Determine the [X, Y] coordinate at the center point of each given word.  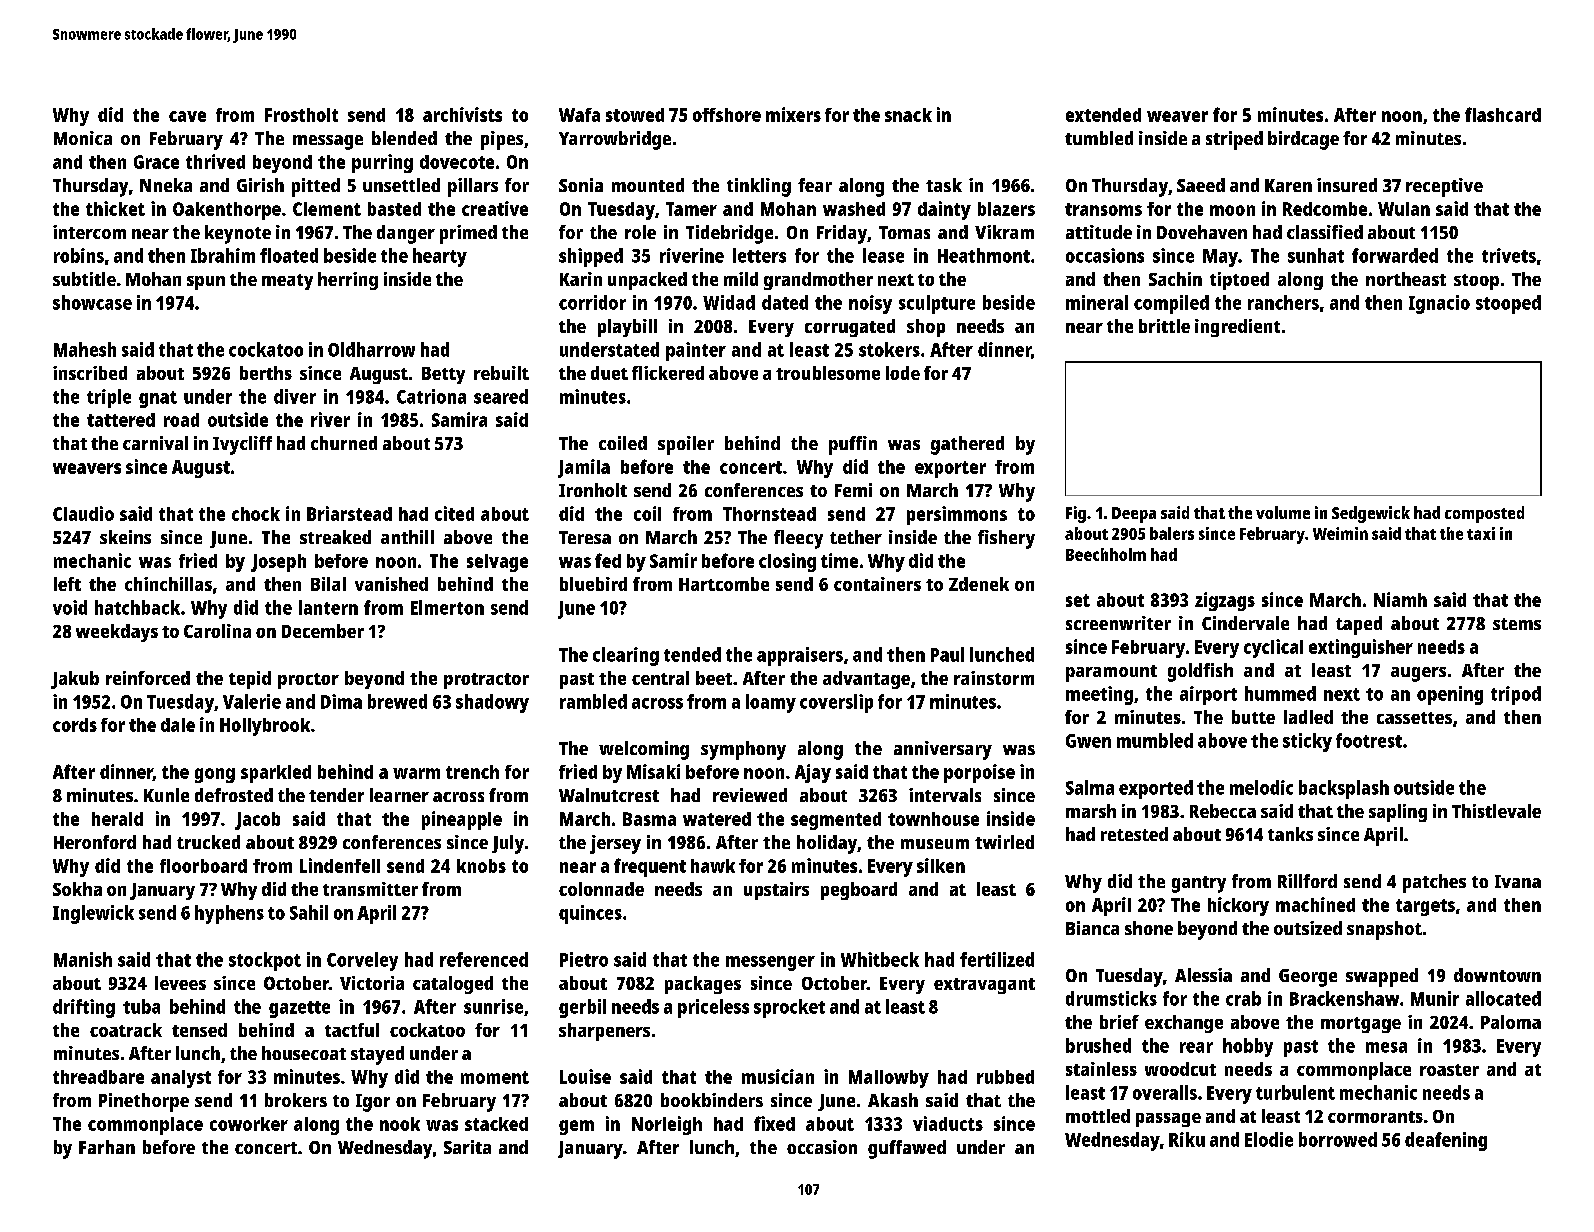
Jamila [584, 468]
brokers [296, 1100]
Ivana [1518, 881]
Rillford [1307, 881]
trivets [1509, 255]
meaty [287, 282]
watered [717, 819]
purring [382, 163]
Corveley [362, 961]
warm [416, 773]
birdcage [1303, 140]
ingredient [1237, 328]
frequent [650, 867]
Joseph [278, 563]
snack [908, 115]
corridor [592, 302]
